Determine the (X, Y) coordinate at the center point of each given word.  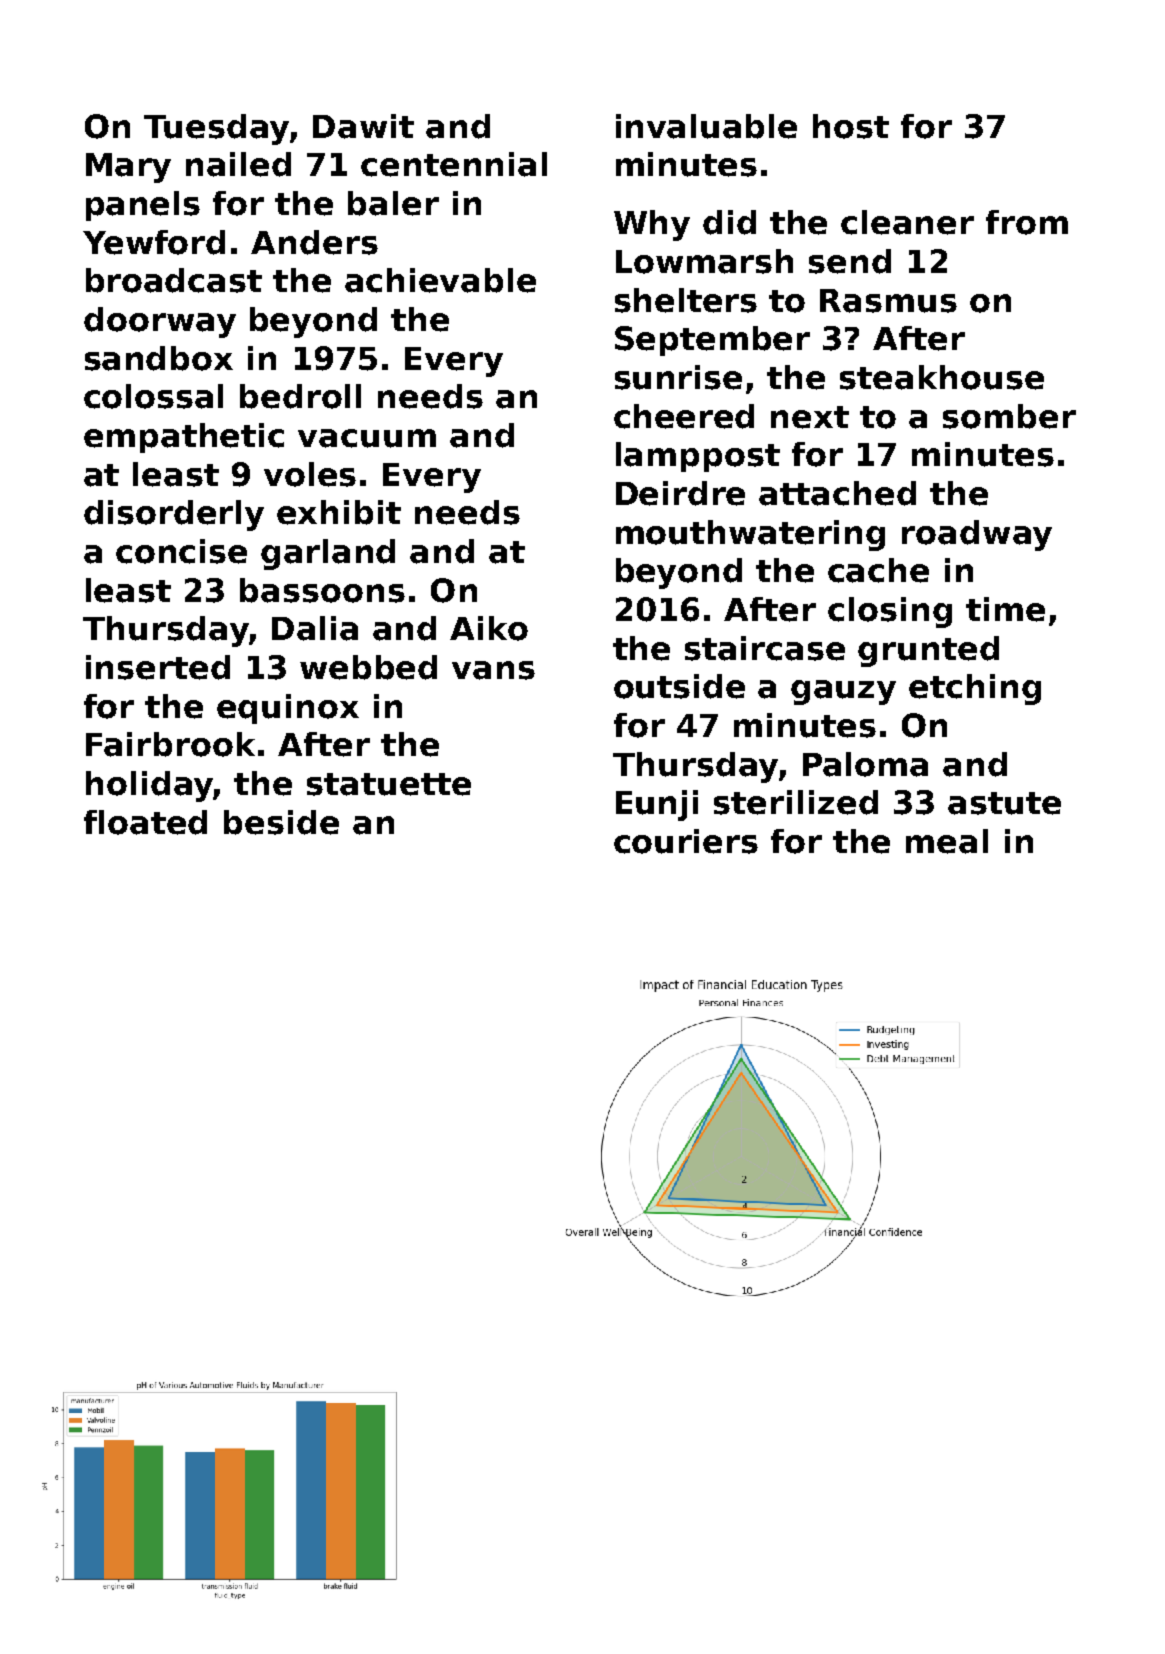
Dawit (363, 126)
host (851, 126)
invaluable (706, 126)
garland (328, 554)
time (1005, 609)
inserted (158, 667)
